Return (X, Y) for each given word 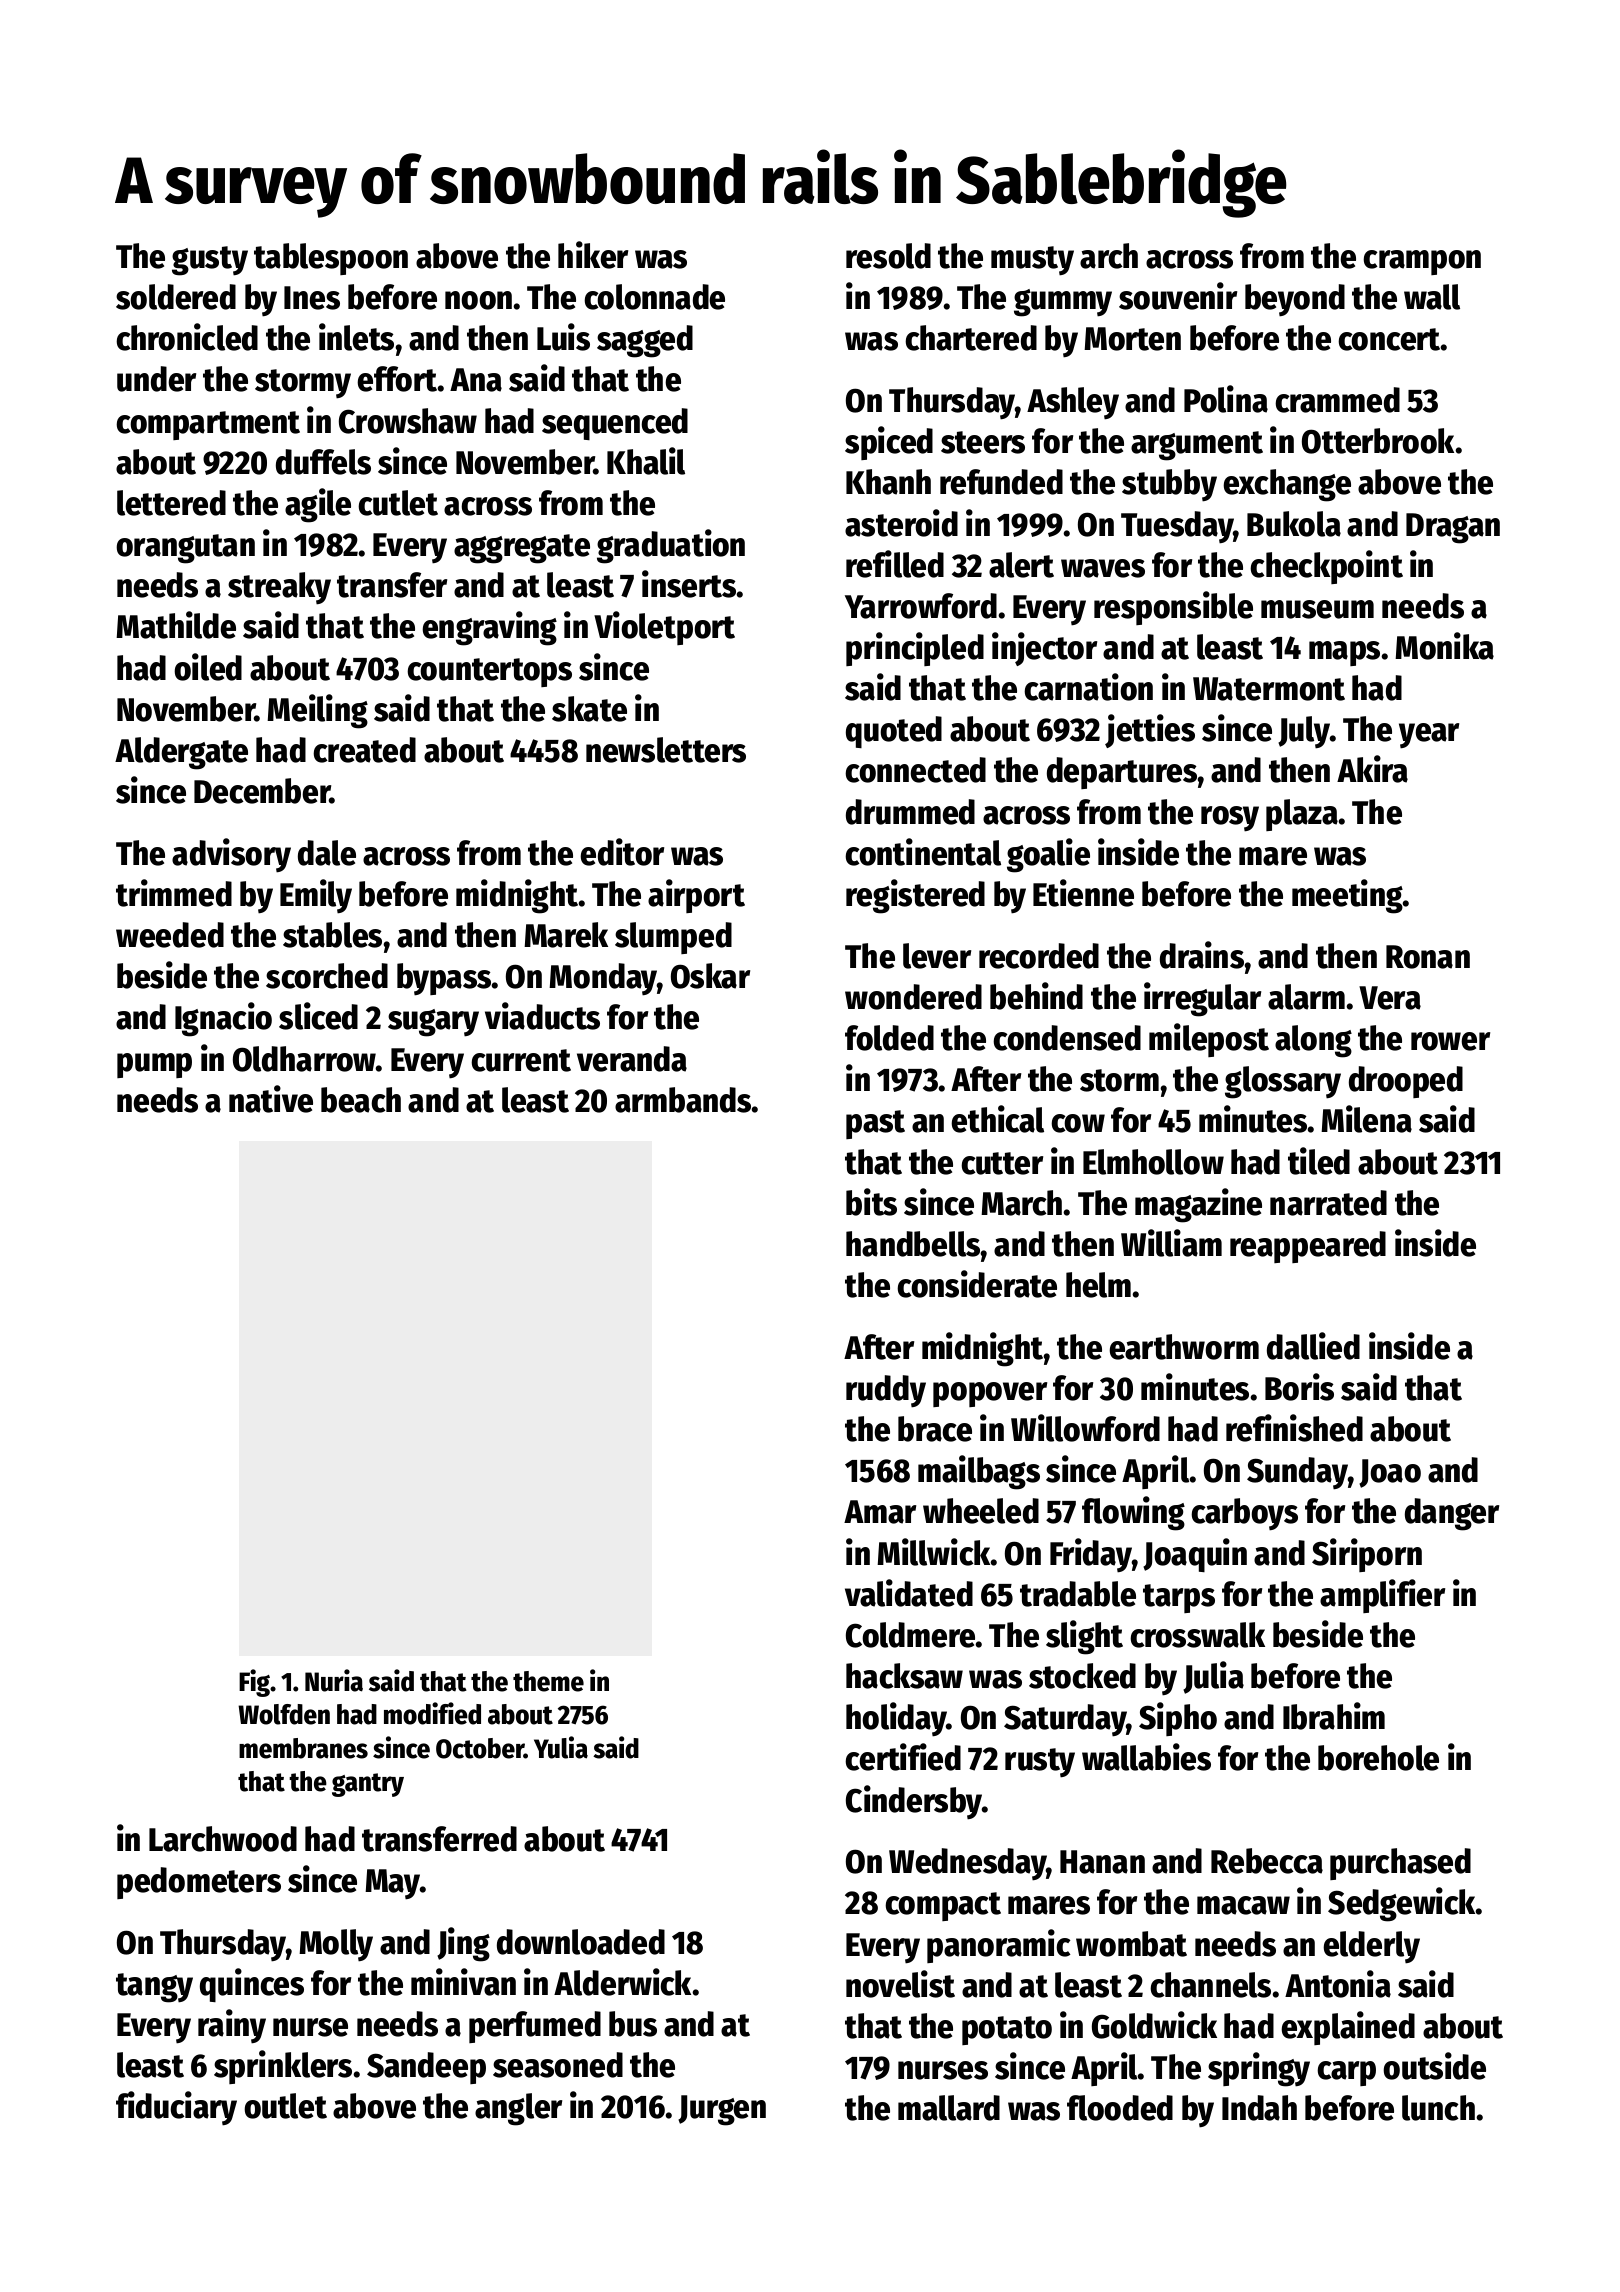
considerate (977, 1284)
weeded (170, 935)
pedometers (199, 1883)
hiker (593, 255)
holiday (896, 1719)
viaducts (542, 1016)
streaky (279, 588)
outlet (285, 2106)
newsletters (666, 750)
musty (1032, 261)
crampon (1422, 262)
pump (154, 1065)
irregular (1202, 999)
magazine (1198, 1205)
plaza (1302, 815)
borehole (1378, 1758)
